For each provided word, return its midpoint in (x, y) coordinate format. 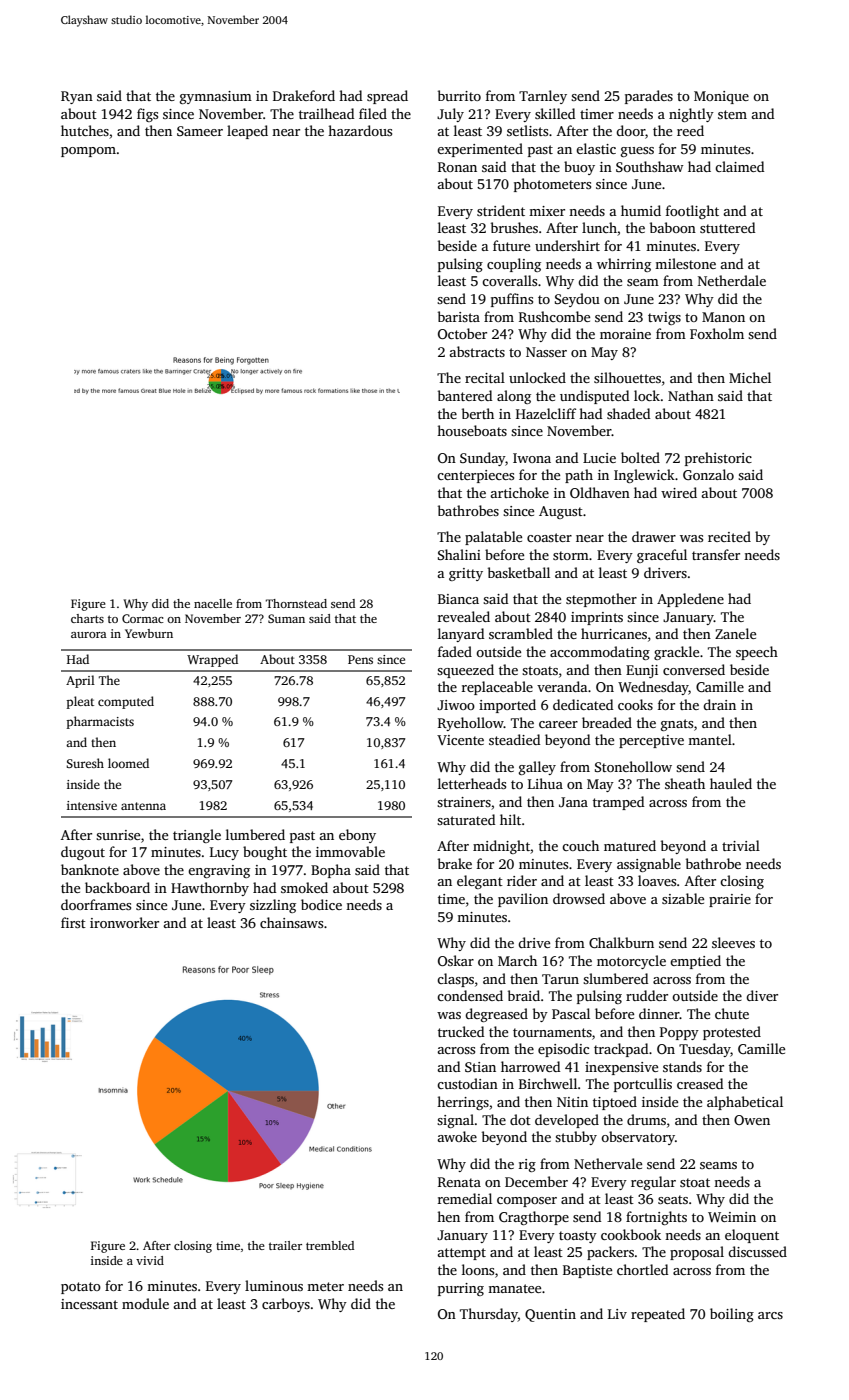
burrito (459, 95)
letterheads (472, 783)
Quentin (550, 1315)
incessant (89, 1304)
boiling (732, 1315)
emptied (695, 962)
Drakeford (304, 95)
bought (265, 853)
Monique (721, 97)
